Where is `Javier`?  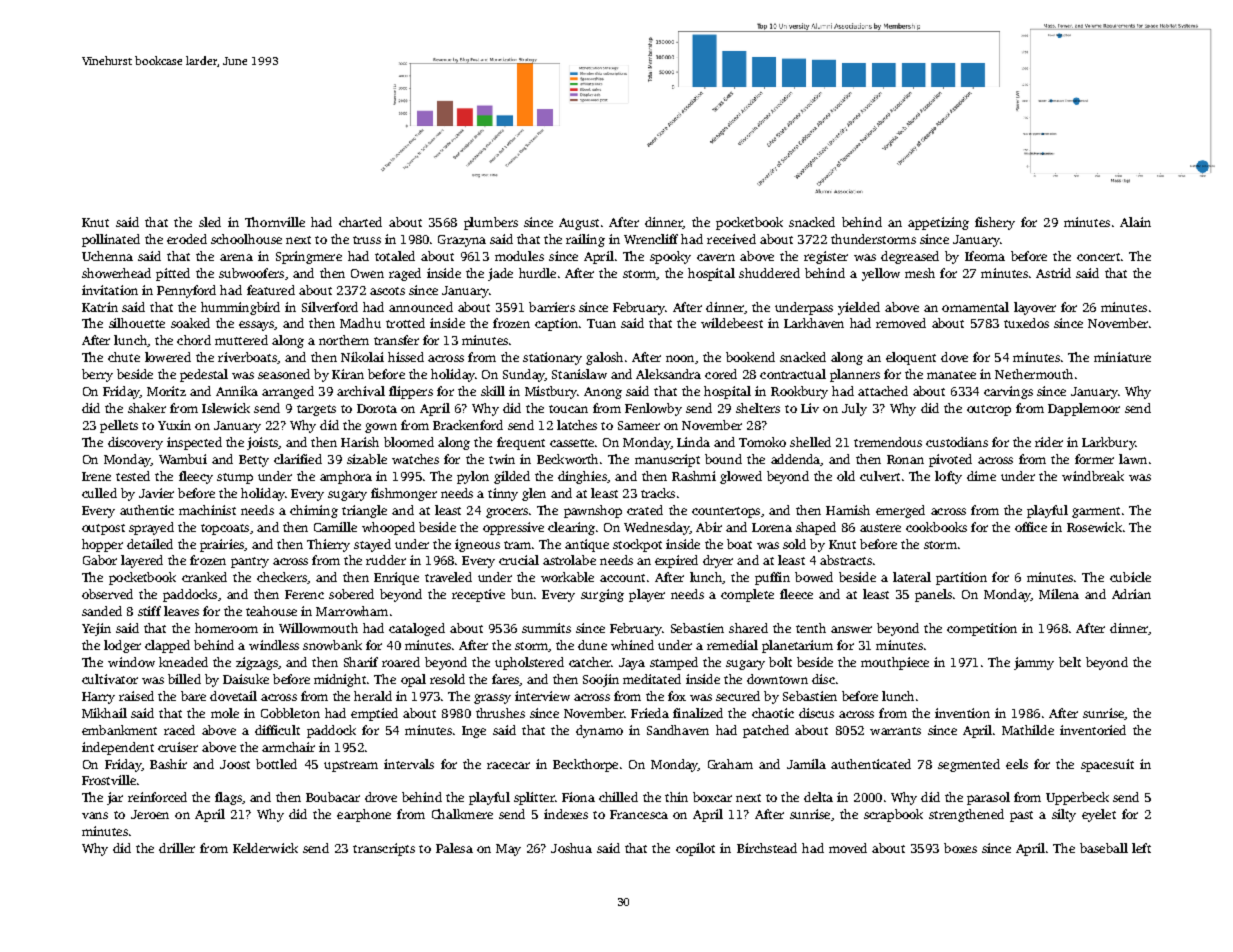 Javier is located at coordinates (156, 493).
